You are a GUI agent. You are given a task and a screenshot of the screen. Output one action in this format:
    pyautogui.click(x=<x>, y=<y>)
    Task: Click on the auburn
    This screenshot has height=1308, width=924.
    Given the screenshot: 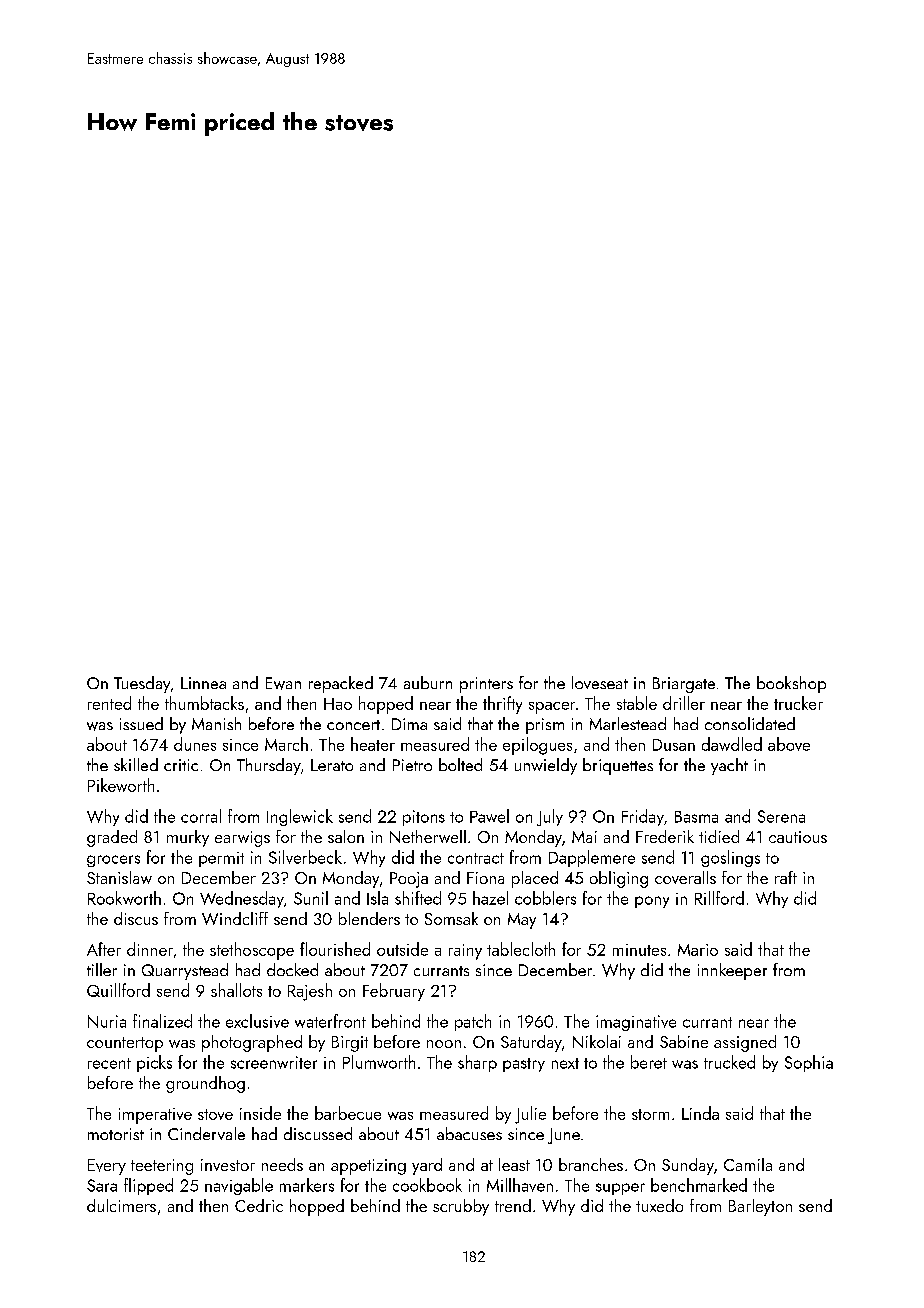 What is the action you would take?
    pyautogui.click(x=428, y=682)
